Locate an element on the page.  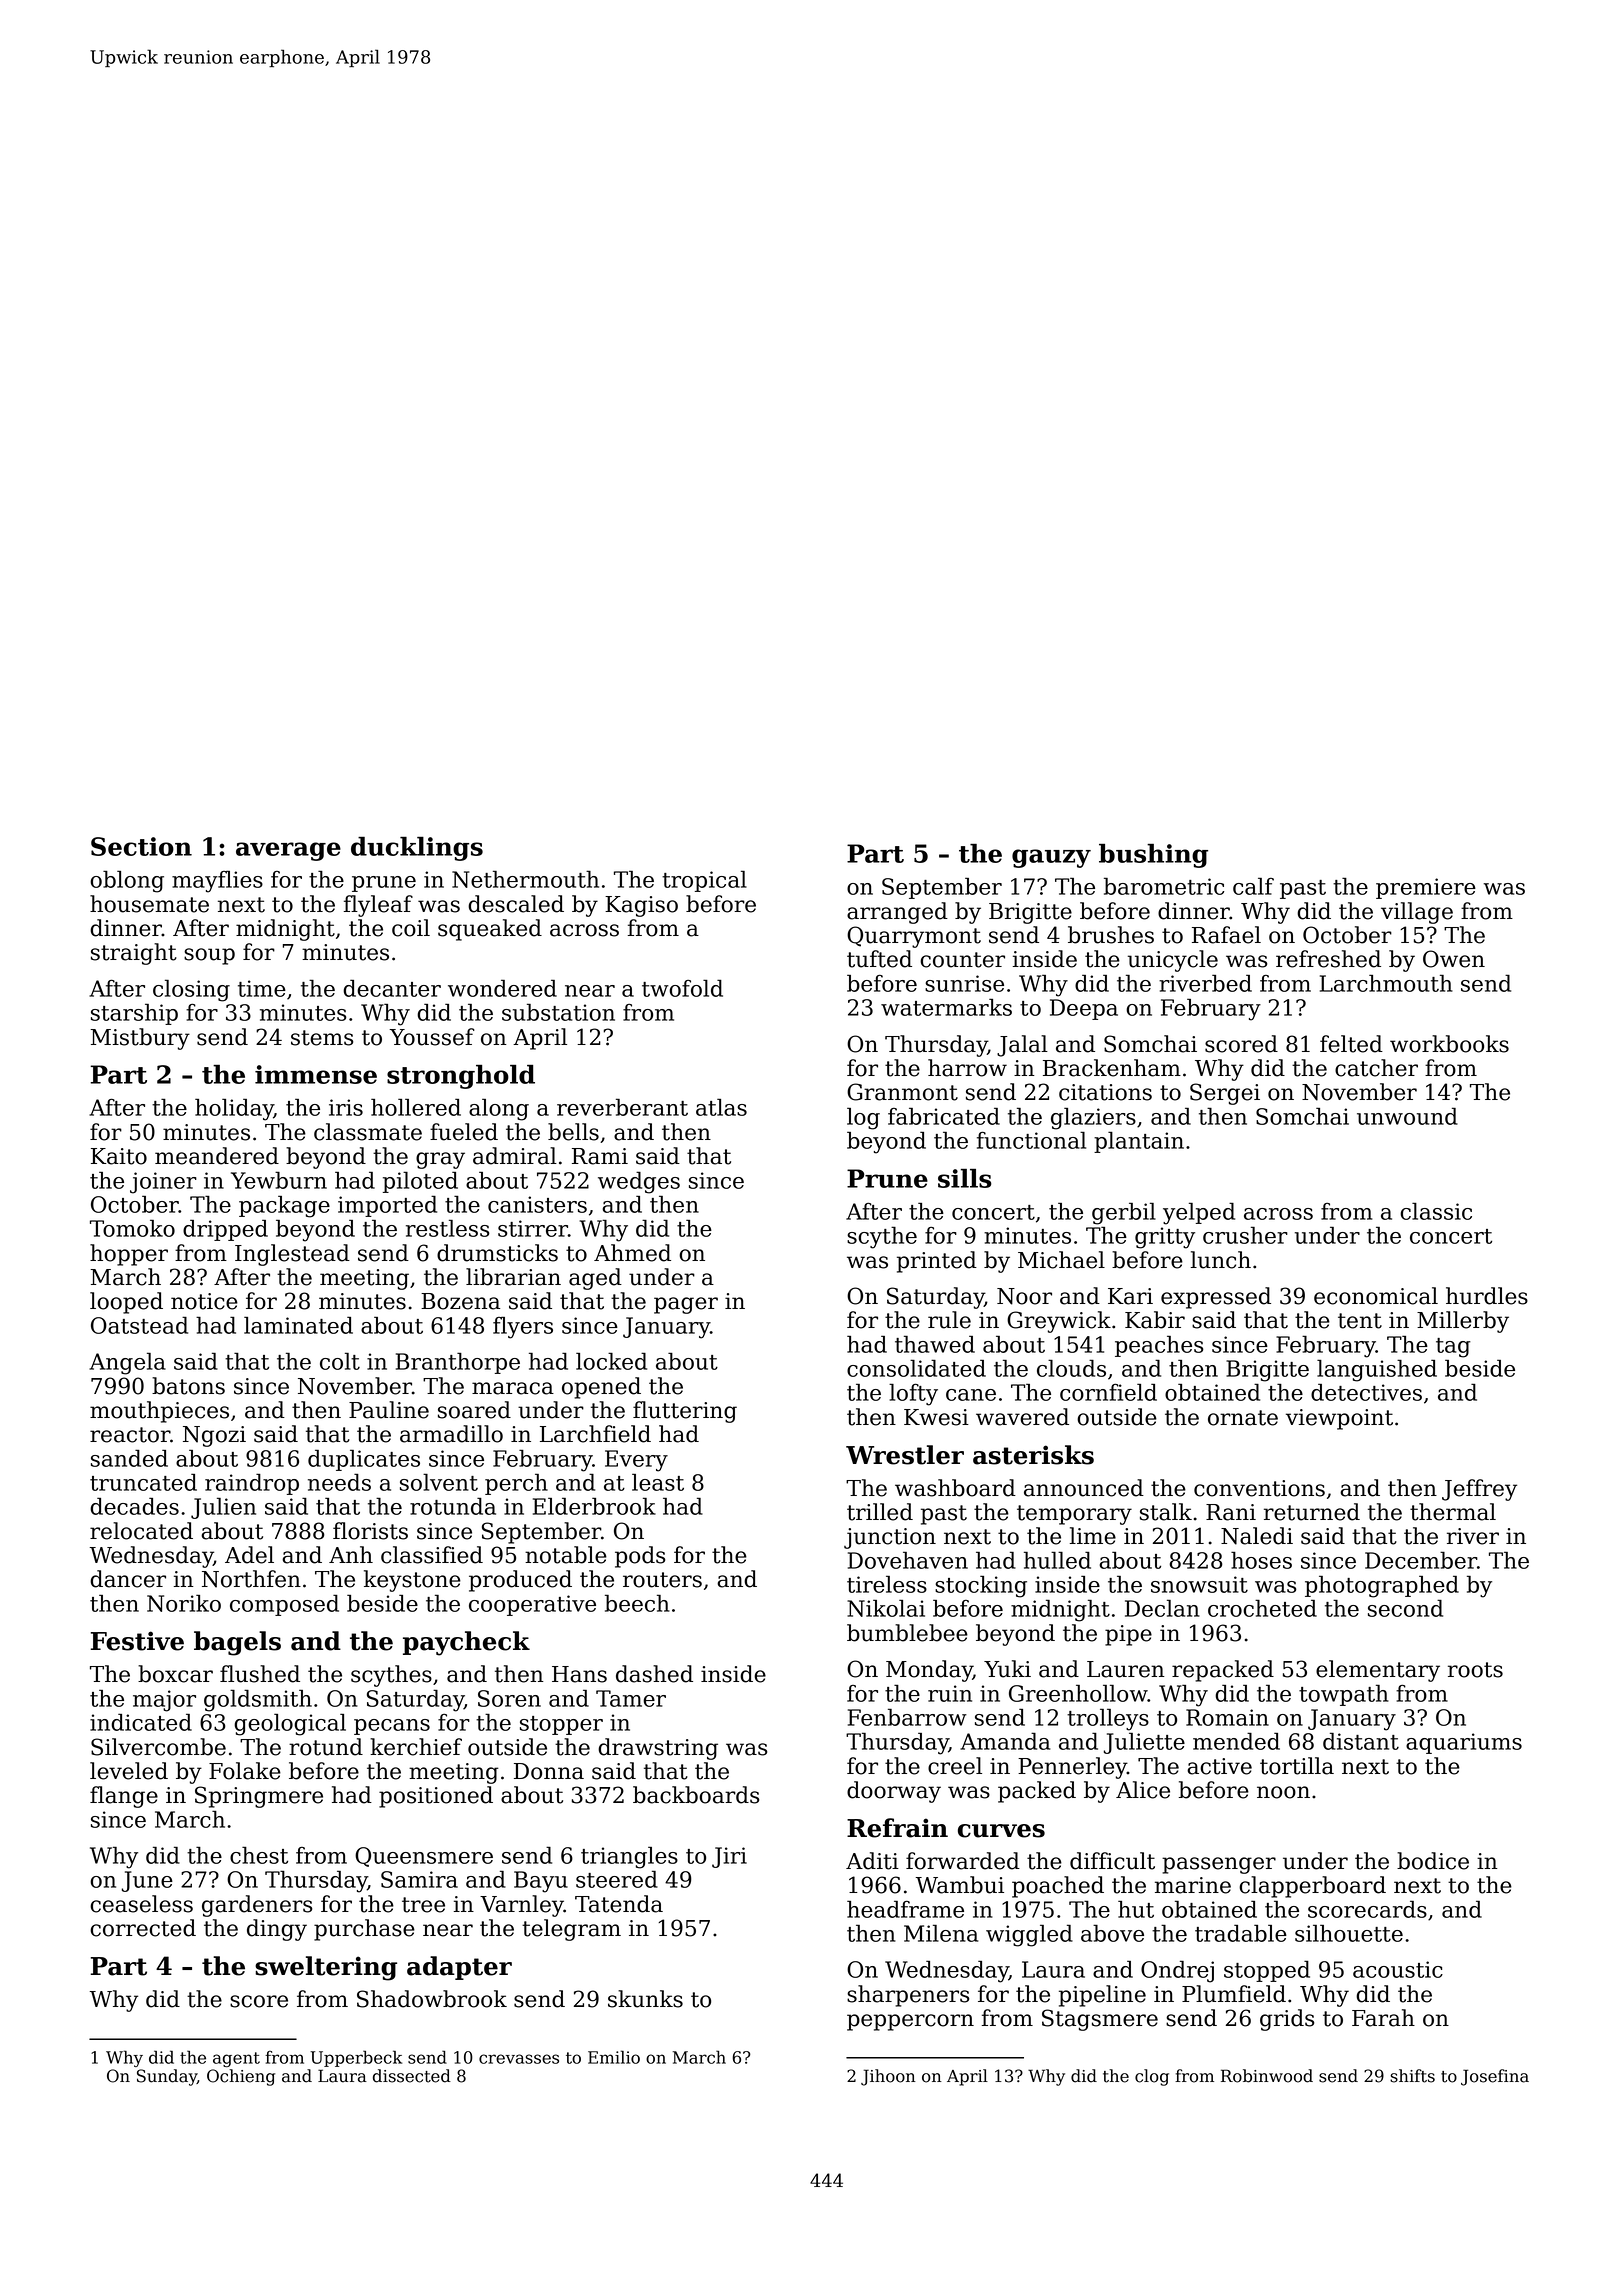
asterisks is located at coordinates (1033, 1455).
